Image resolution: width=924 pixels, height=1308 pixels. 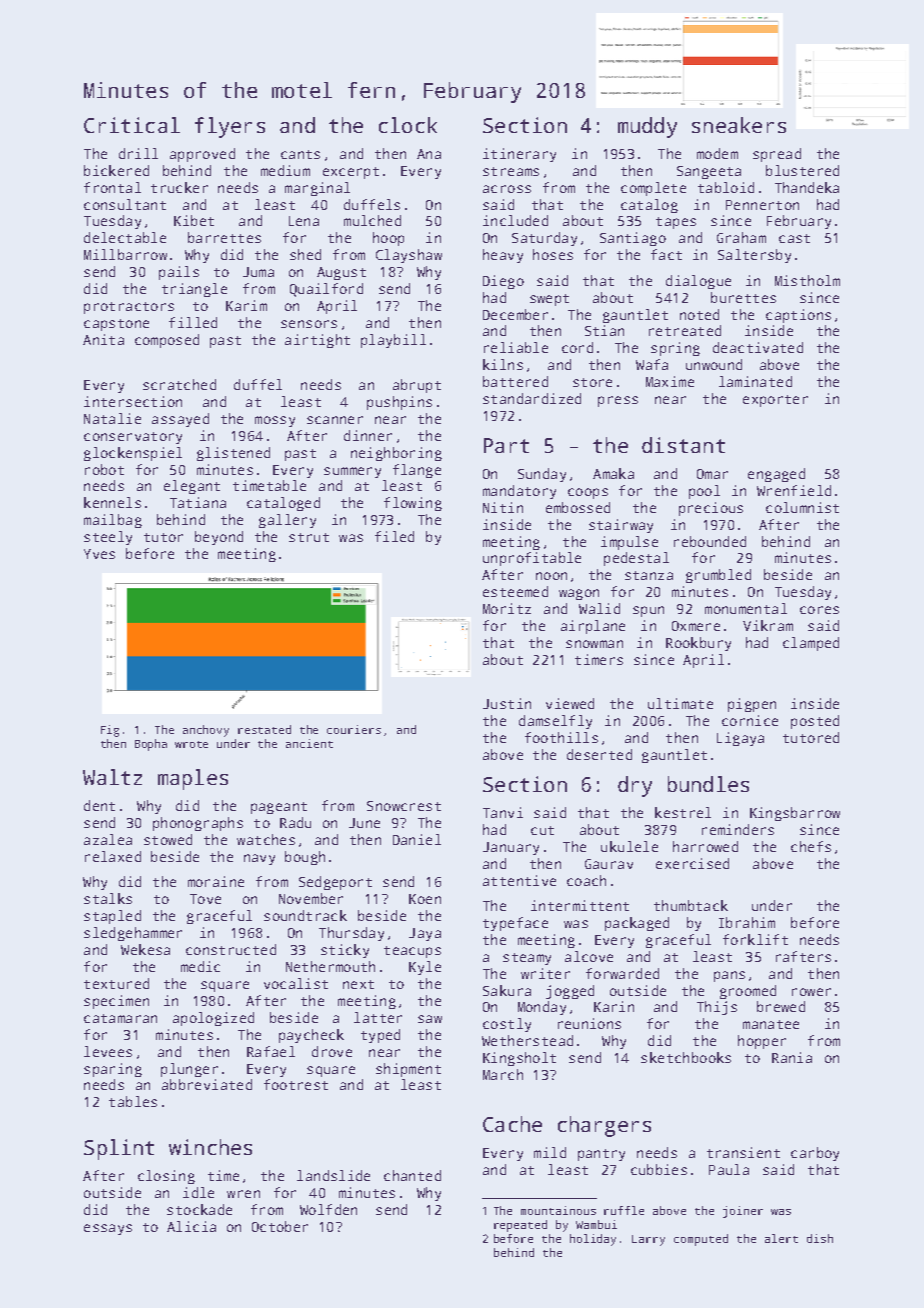 I want to click on maples, so click(x=193, y=779).
